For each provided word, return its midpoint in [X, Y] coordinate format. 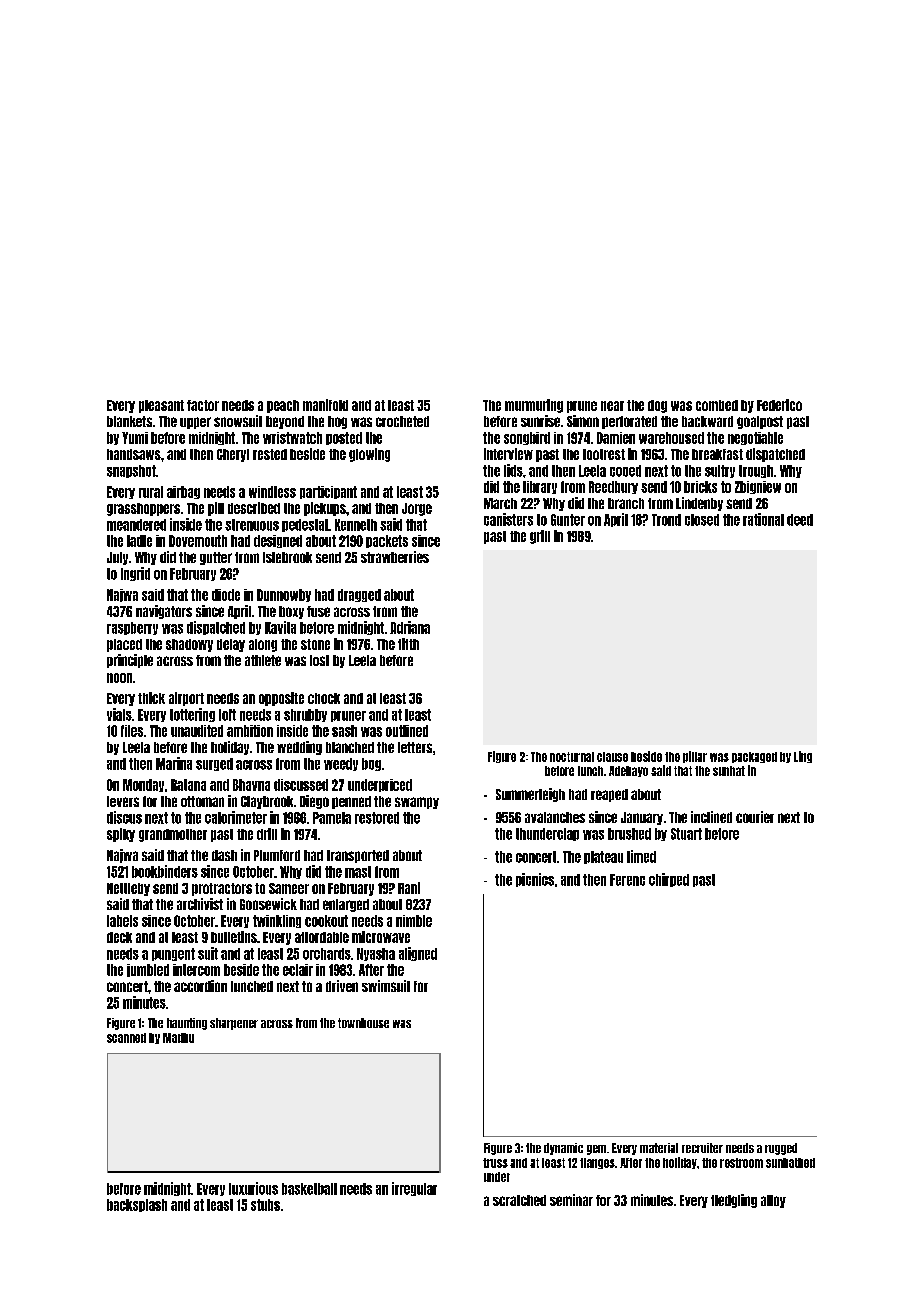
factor [203, 405]
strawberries [395, 557]
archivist [200, 904]
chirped [669, 880]
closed [702, 520]
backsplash [137, 1205]
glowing [369, 455]
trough [756, 471]
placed [124, 645]
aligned [418, 954]
